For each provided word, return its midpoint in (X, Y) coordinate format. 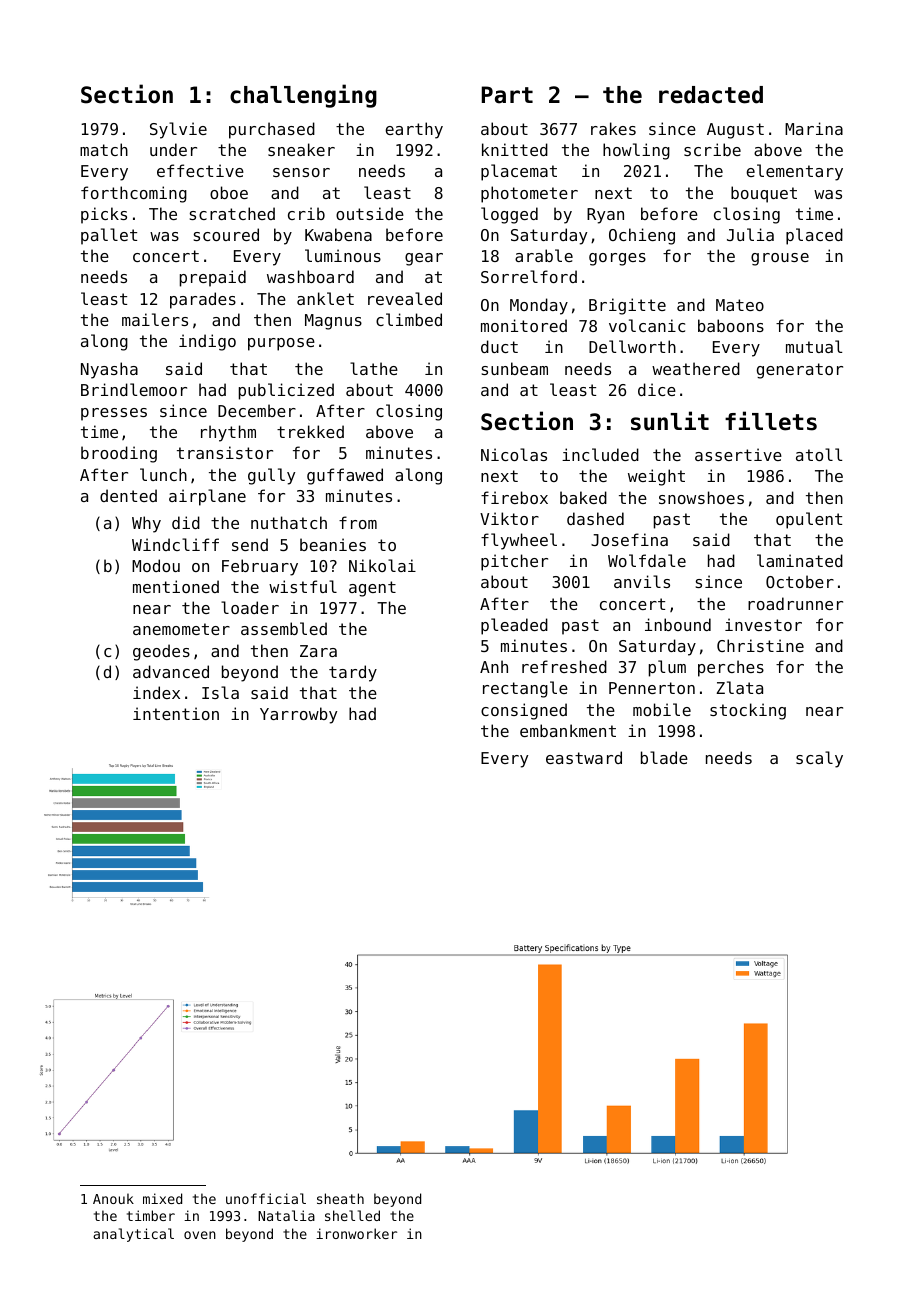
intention (176, 713)
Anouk (113, 1198)
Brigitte (627, 306)
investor (763, 624)
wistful (303, 586)
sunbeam (515, 368)
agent (372, 589)
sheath (340, 1198)
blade (664, 757)
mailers (155, 319)
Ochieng (642, 236)
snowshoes (701, 497)
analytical (133, 1235)
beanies (333, 544)
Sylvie (178, 130)
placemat (519, 172)
